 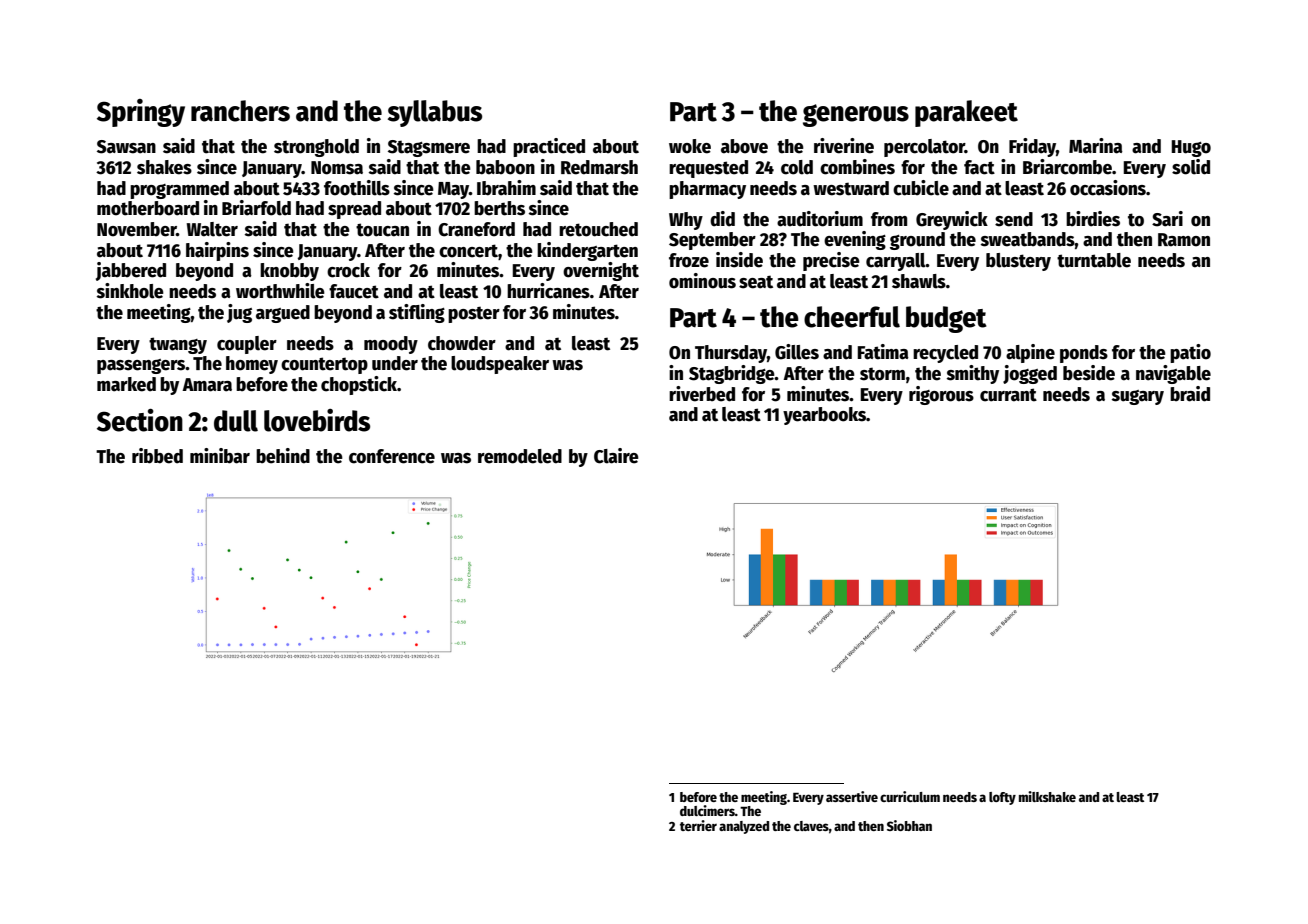 I want to click on above, so click(x=744, y=146).
